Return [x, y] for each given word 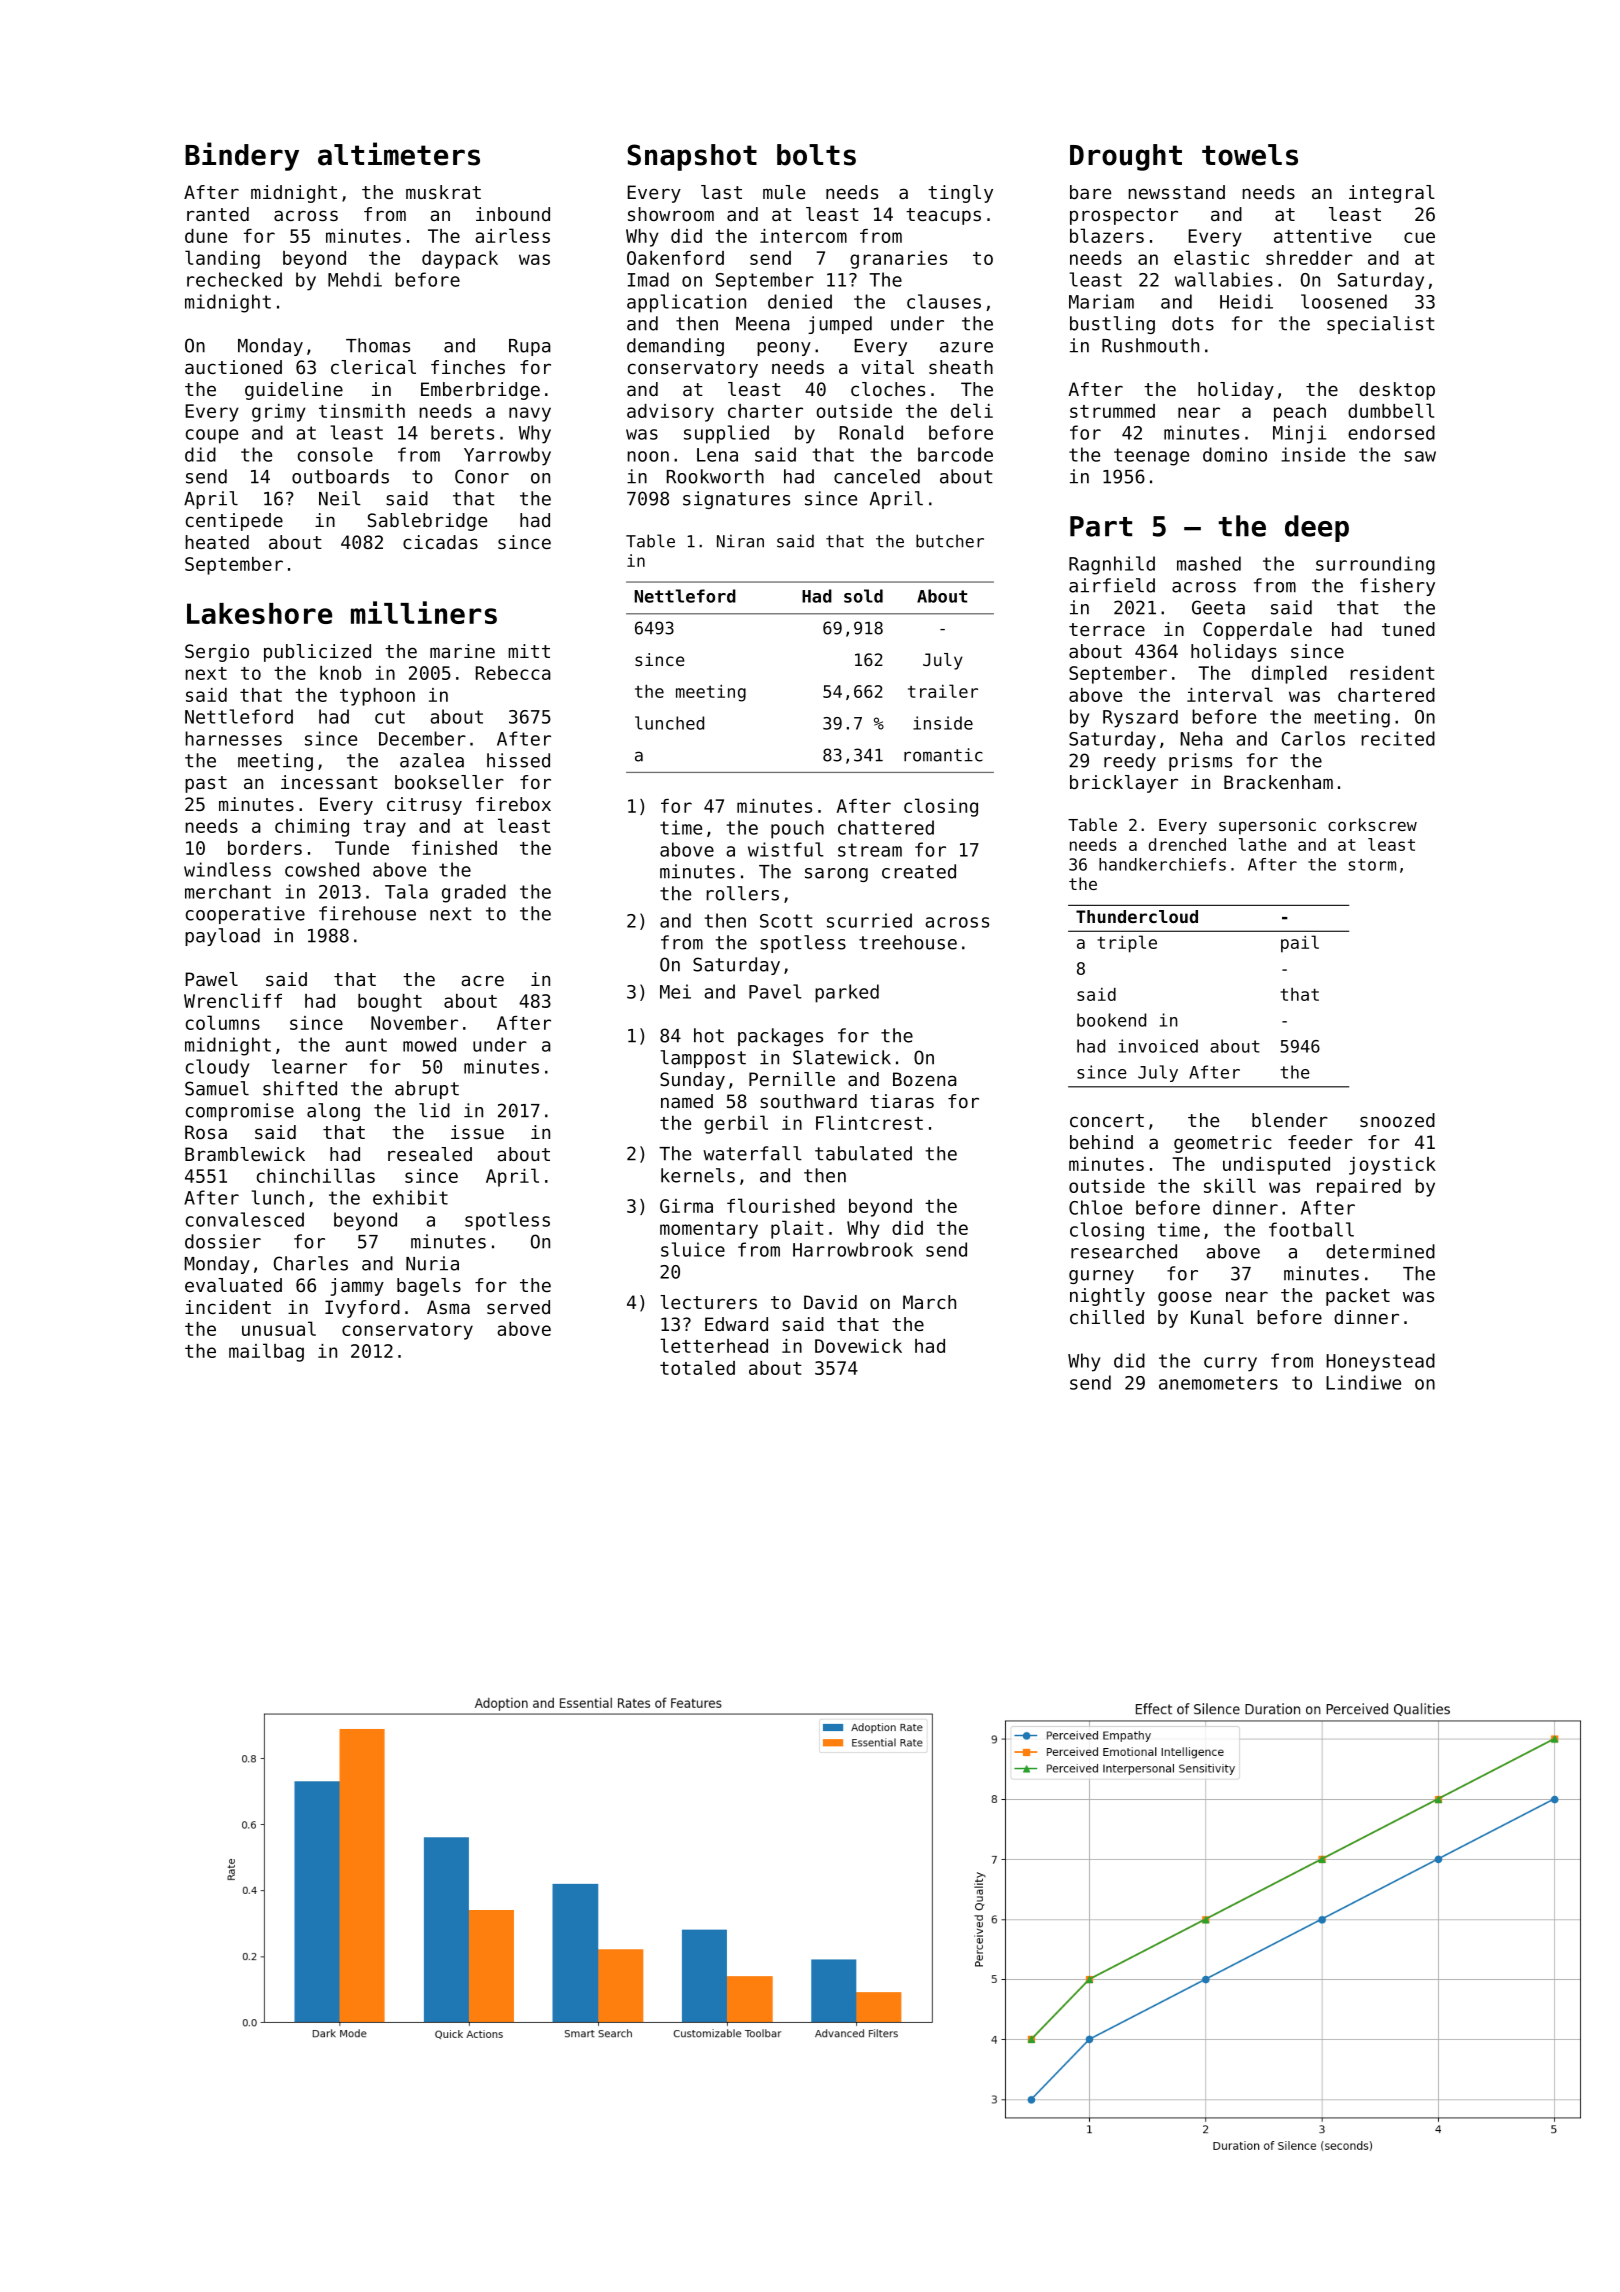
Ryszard [1140, 719]
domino [1235, 454]
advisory [670, 413]
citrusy [424, 806]
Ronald [871, 432]
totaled [697, 1367]
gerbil [736, 1124]
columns [223, 1022]
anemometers [1218, 1383]
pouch [797, 829]
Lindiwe [1363, 1382]
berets [462, 432]
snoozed [1397, 1120]
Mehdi [355, 279]
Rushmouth [1150, 345]
